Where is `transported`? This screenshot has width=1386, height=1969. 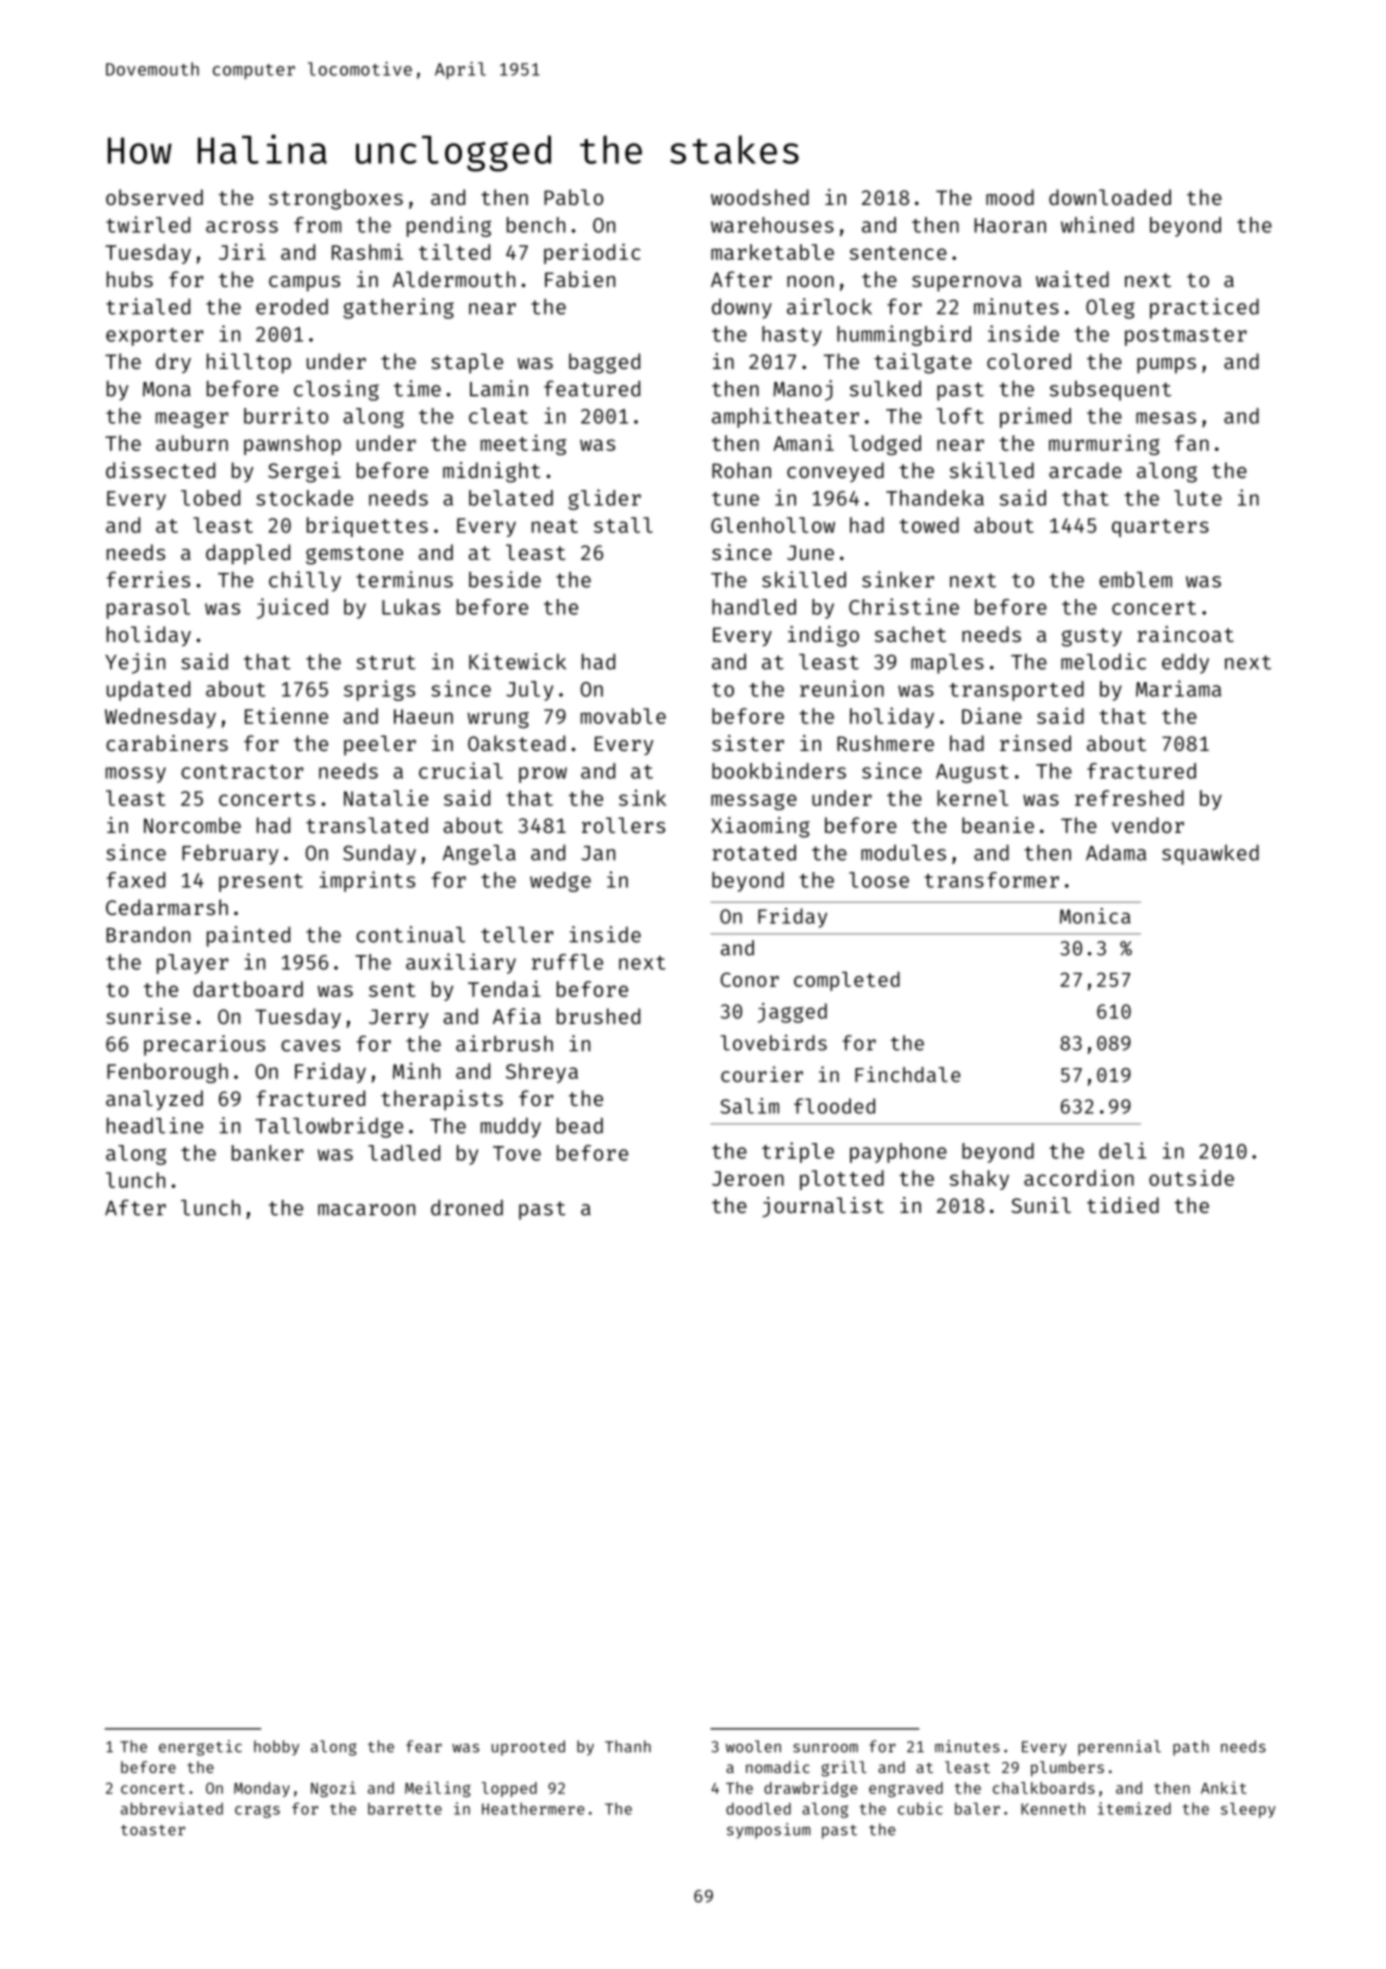 transported is located at coordinates (1016, 691).
